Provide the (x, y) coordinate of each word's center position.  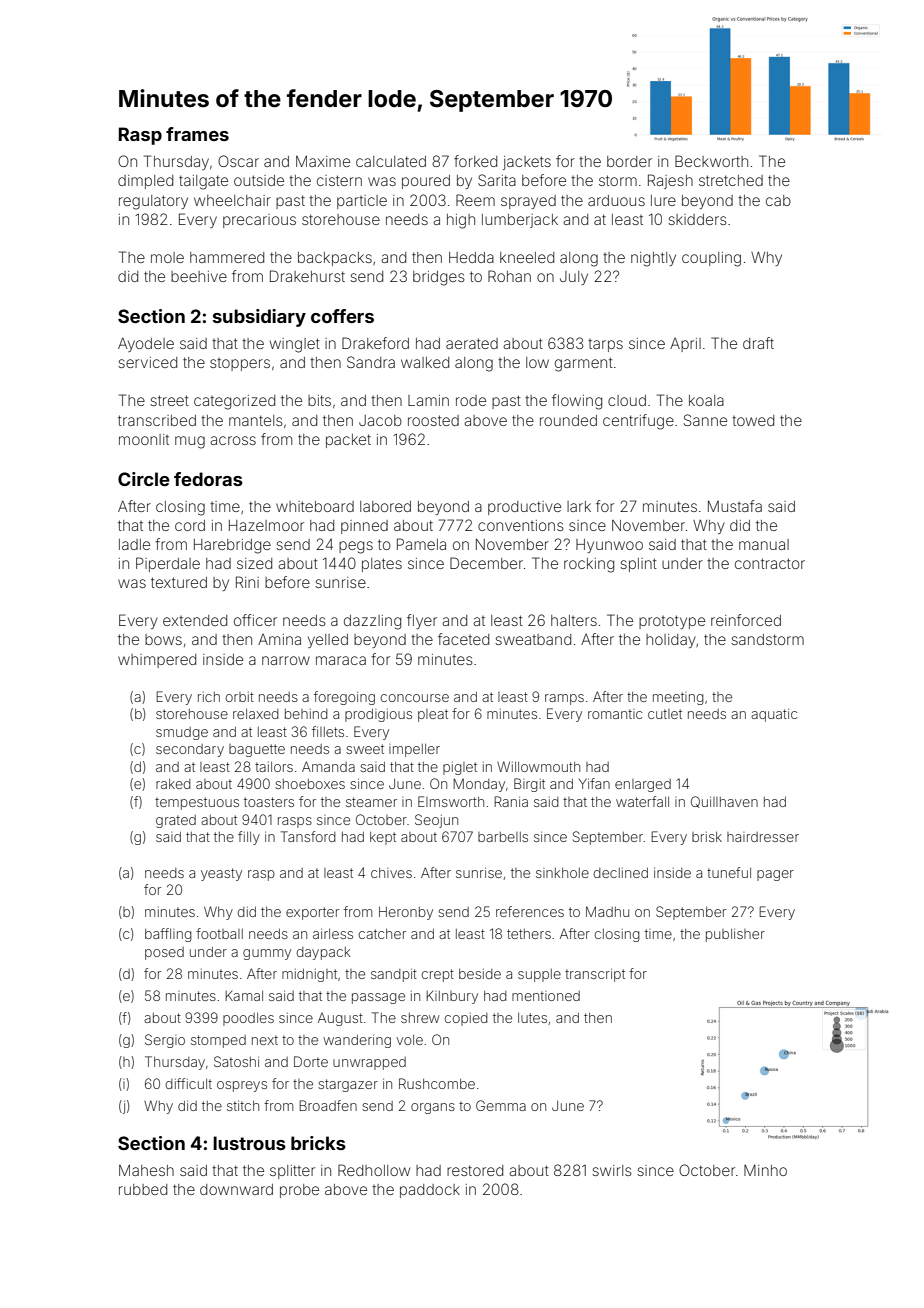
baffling (168, 935)
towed (753, 420)
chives (391, 873)
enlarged (643, 785)
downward (236, 1189)
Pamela (421, 544)
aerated (472, 343)
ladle (134, 544)
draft (758, 343)
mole (167, 257)
